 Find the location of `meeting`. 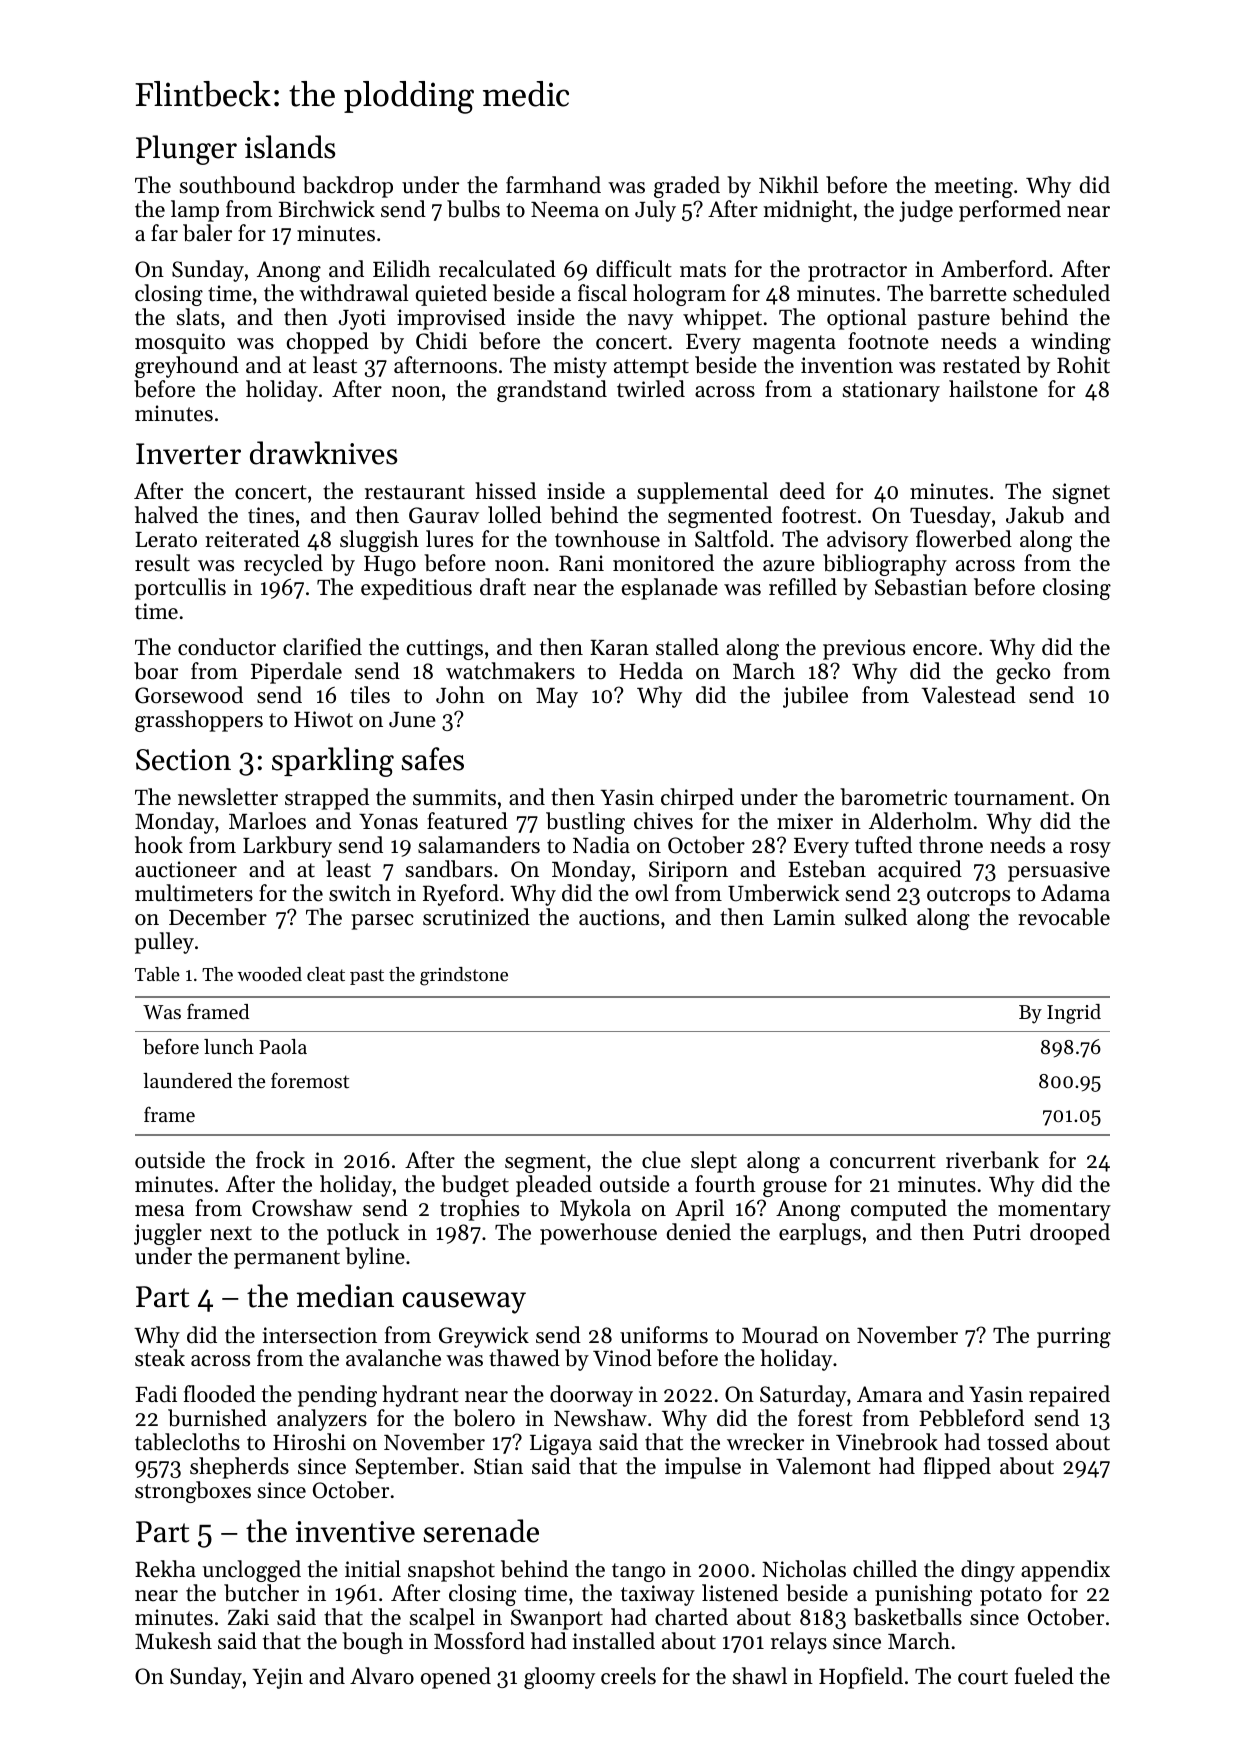

meeting is located at coordinates (973, 187).
